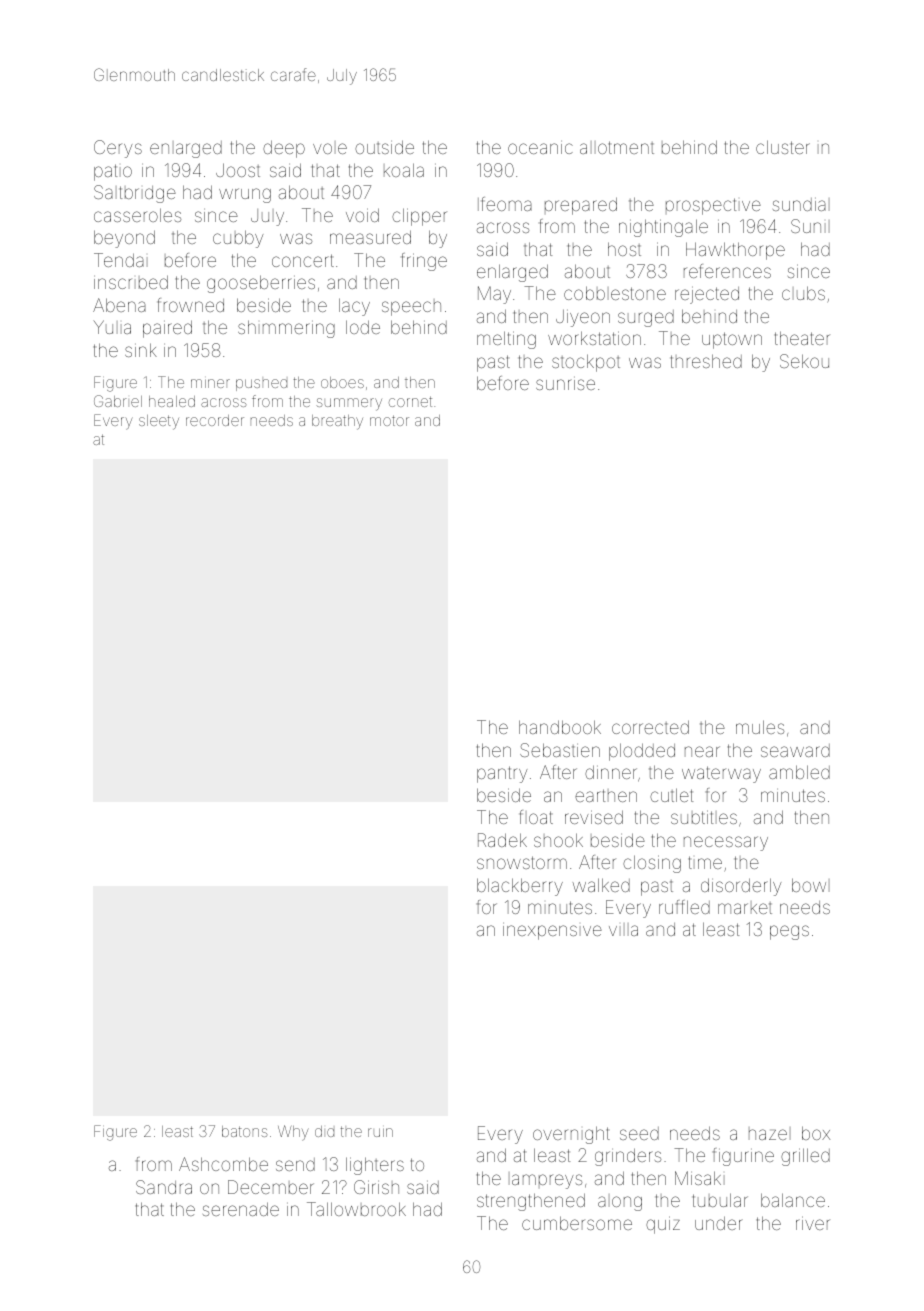  What do you see at coordinates (223, 1164) in the screenshot?
I see `Ashcombe` at bounding box center [223, 1164].
